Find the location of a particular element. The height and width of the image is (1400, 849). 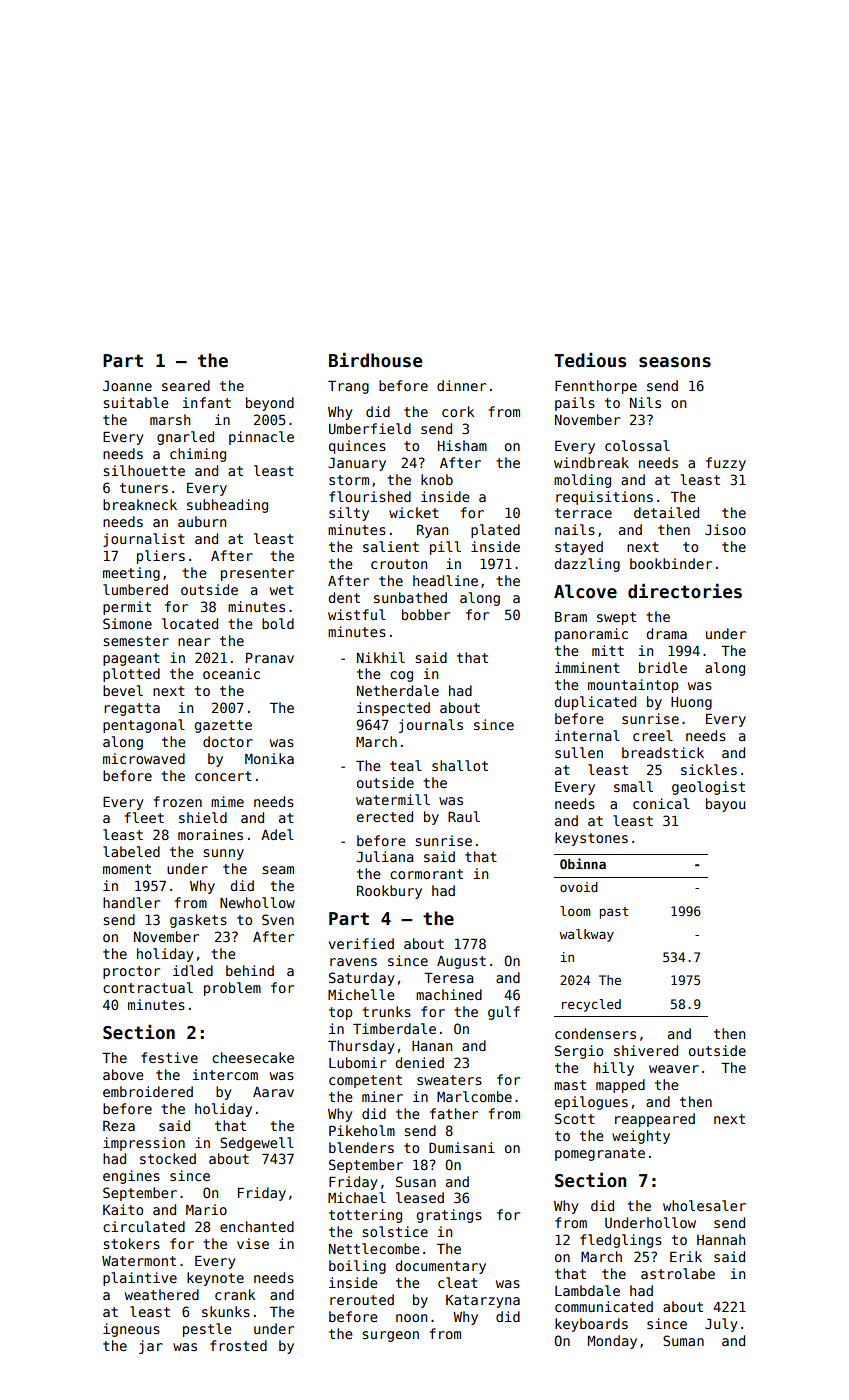

frosted is located at coordinates (238, 1345).
